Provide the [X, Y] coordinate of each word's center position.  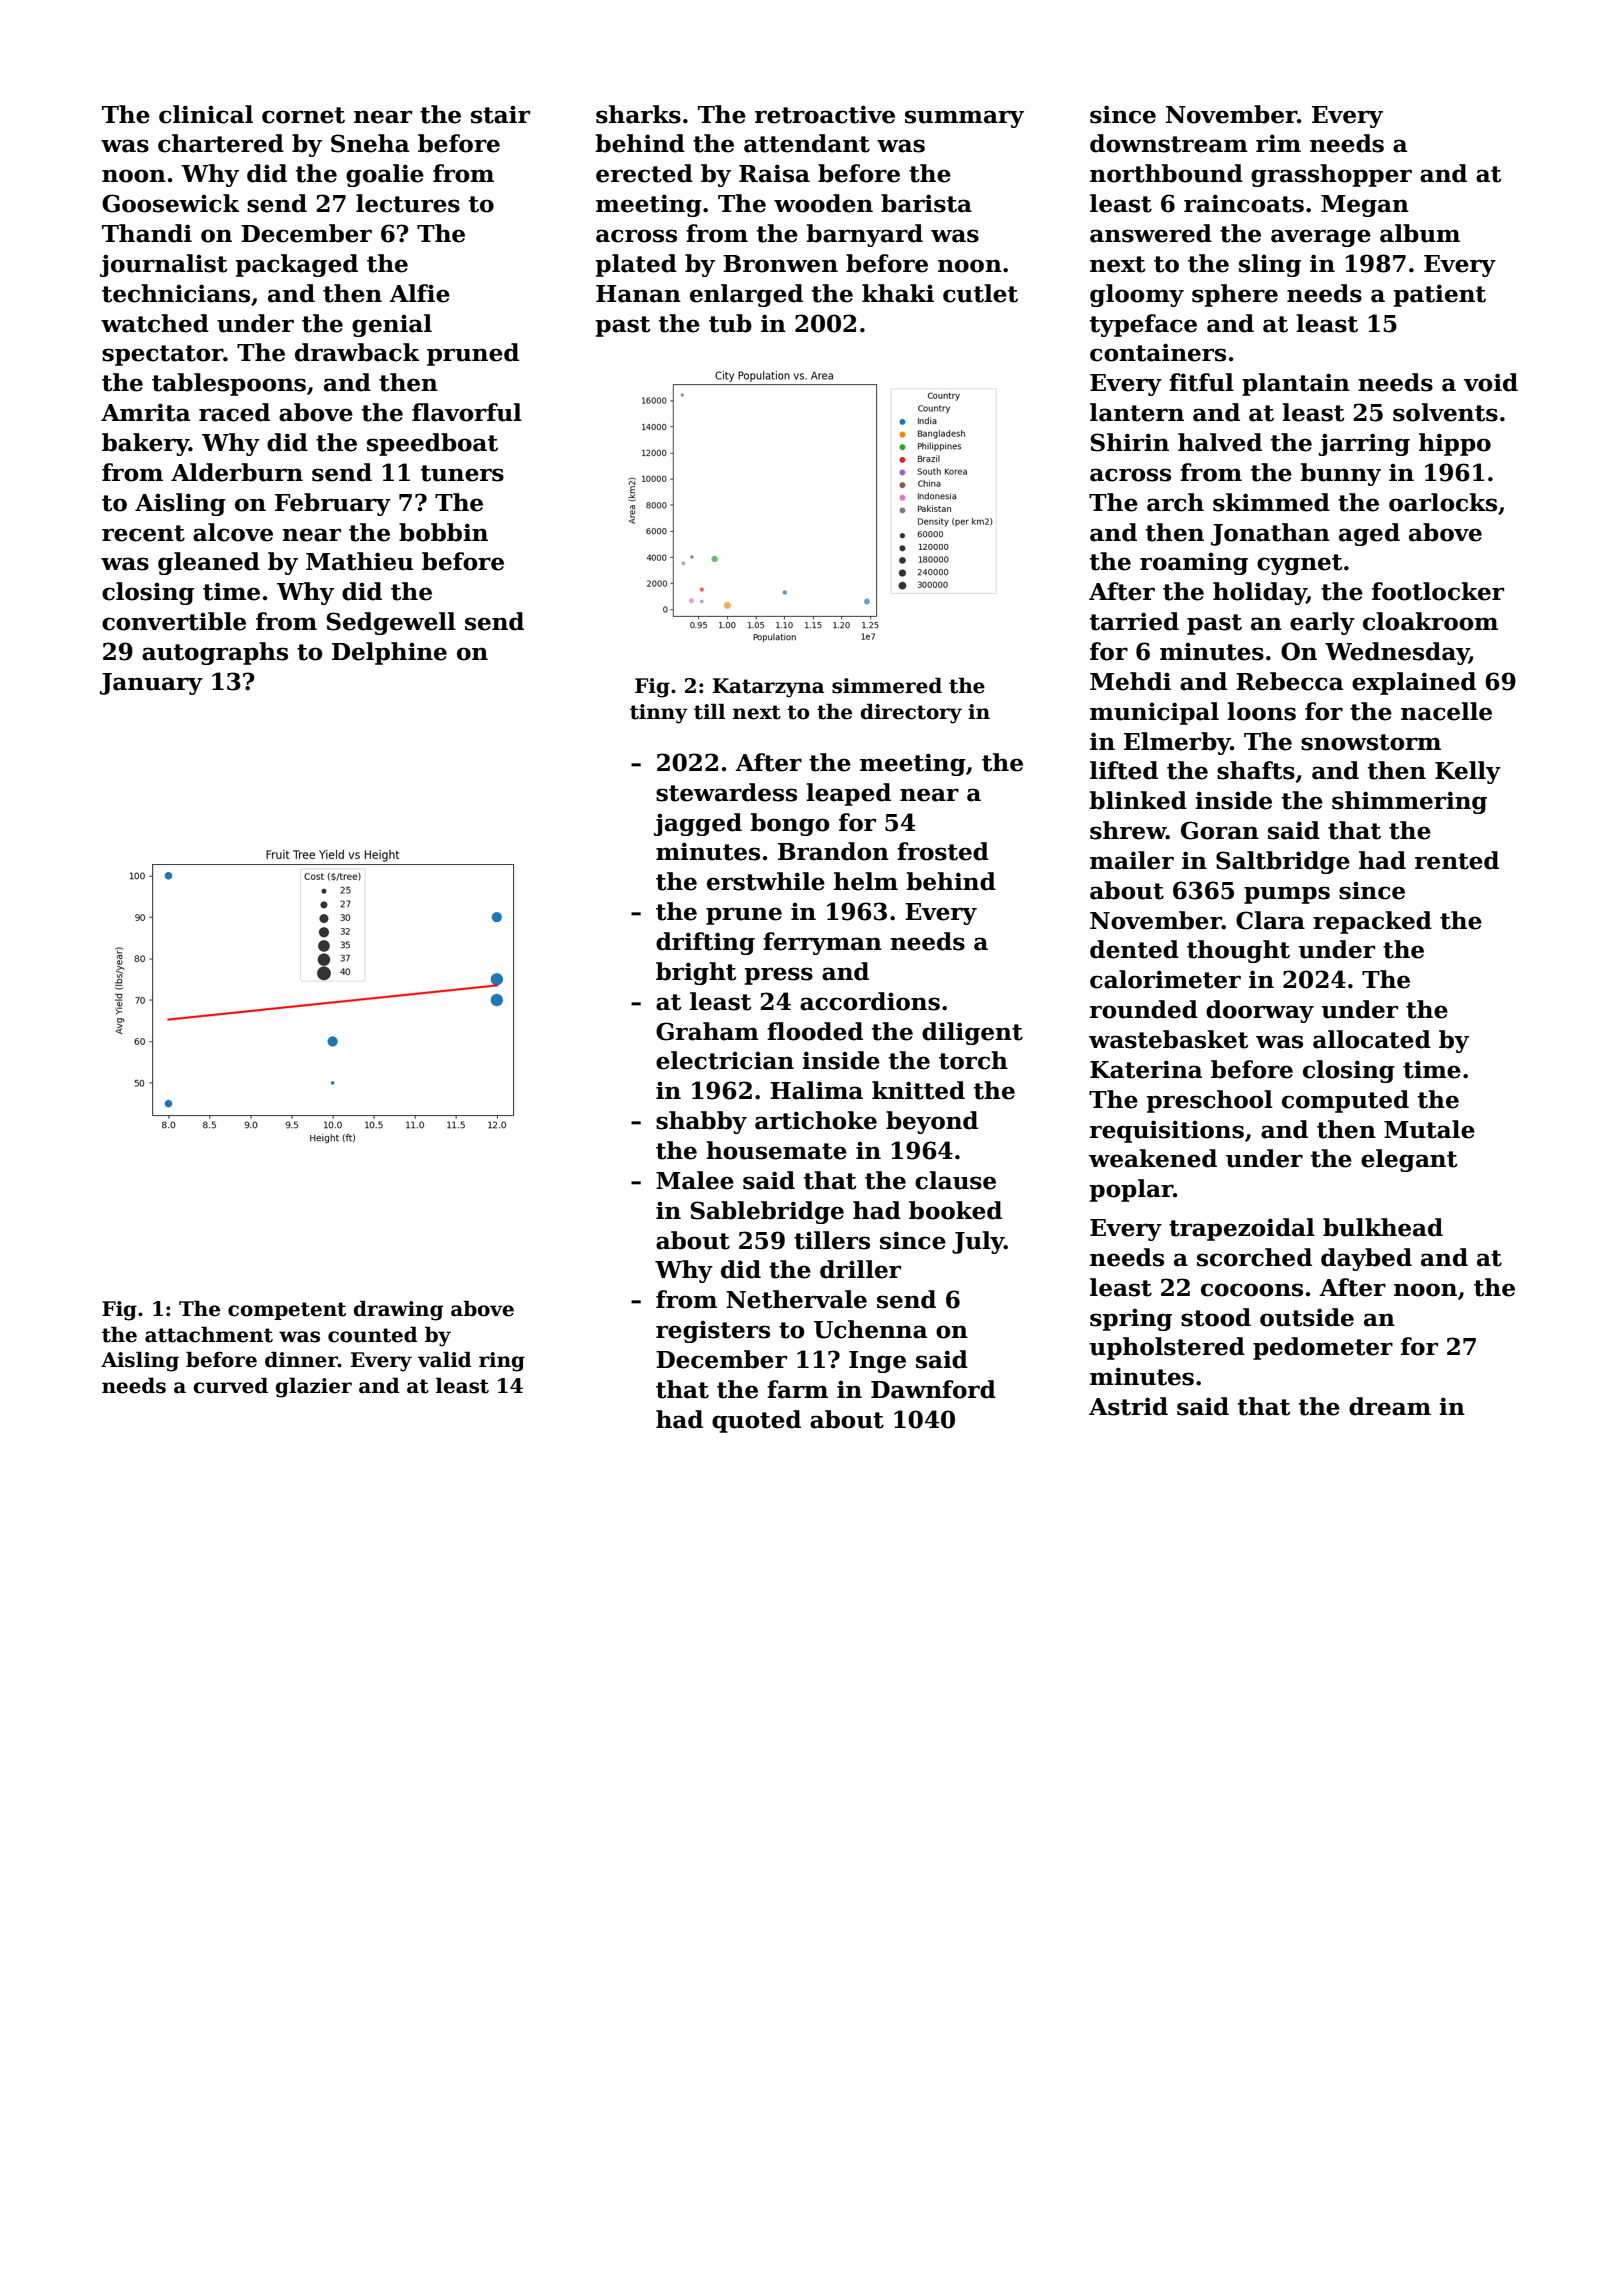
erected [644, 173]
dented [1134, 949]
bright [696, 973]
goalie [385, 175]
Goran [1220, 830]
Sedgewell [391, 623]
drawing [398, 1310]
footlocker [1438, 591]
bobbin [443, 532]
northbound [1166, 173]
